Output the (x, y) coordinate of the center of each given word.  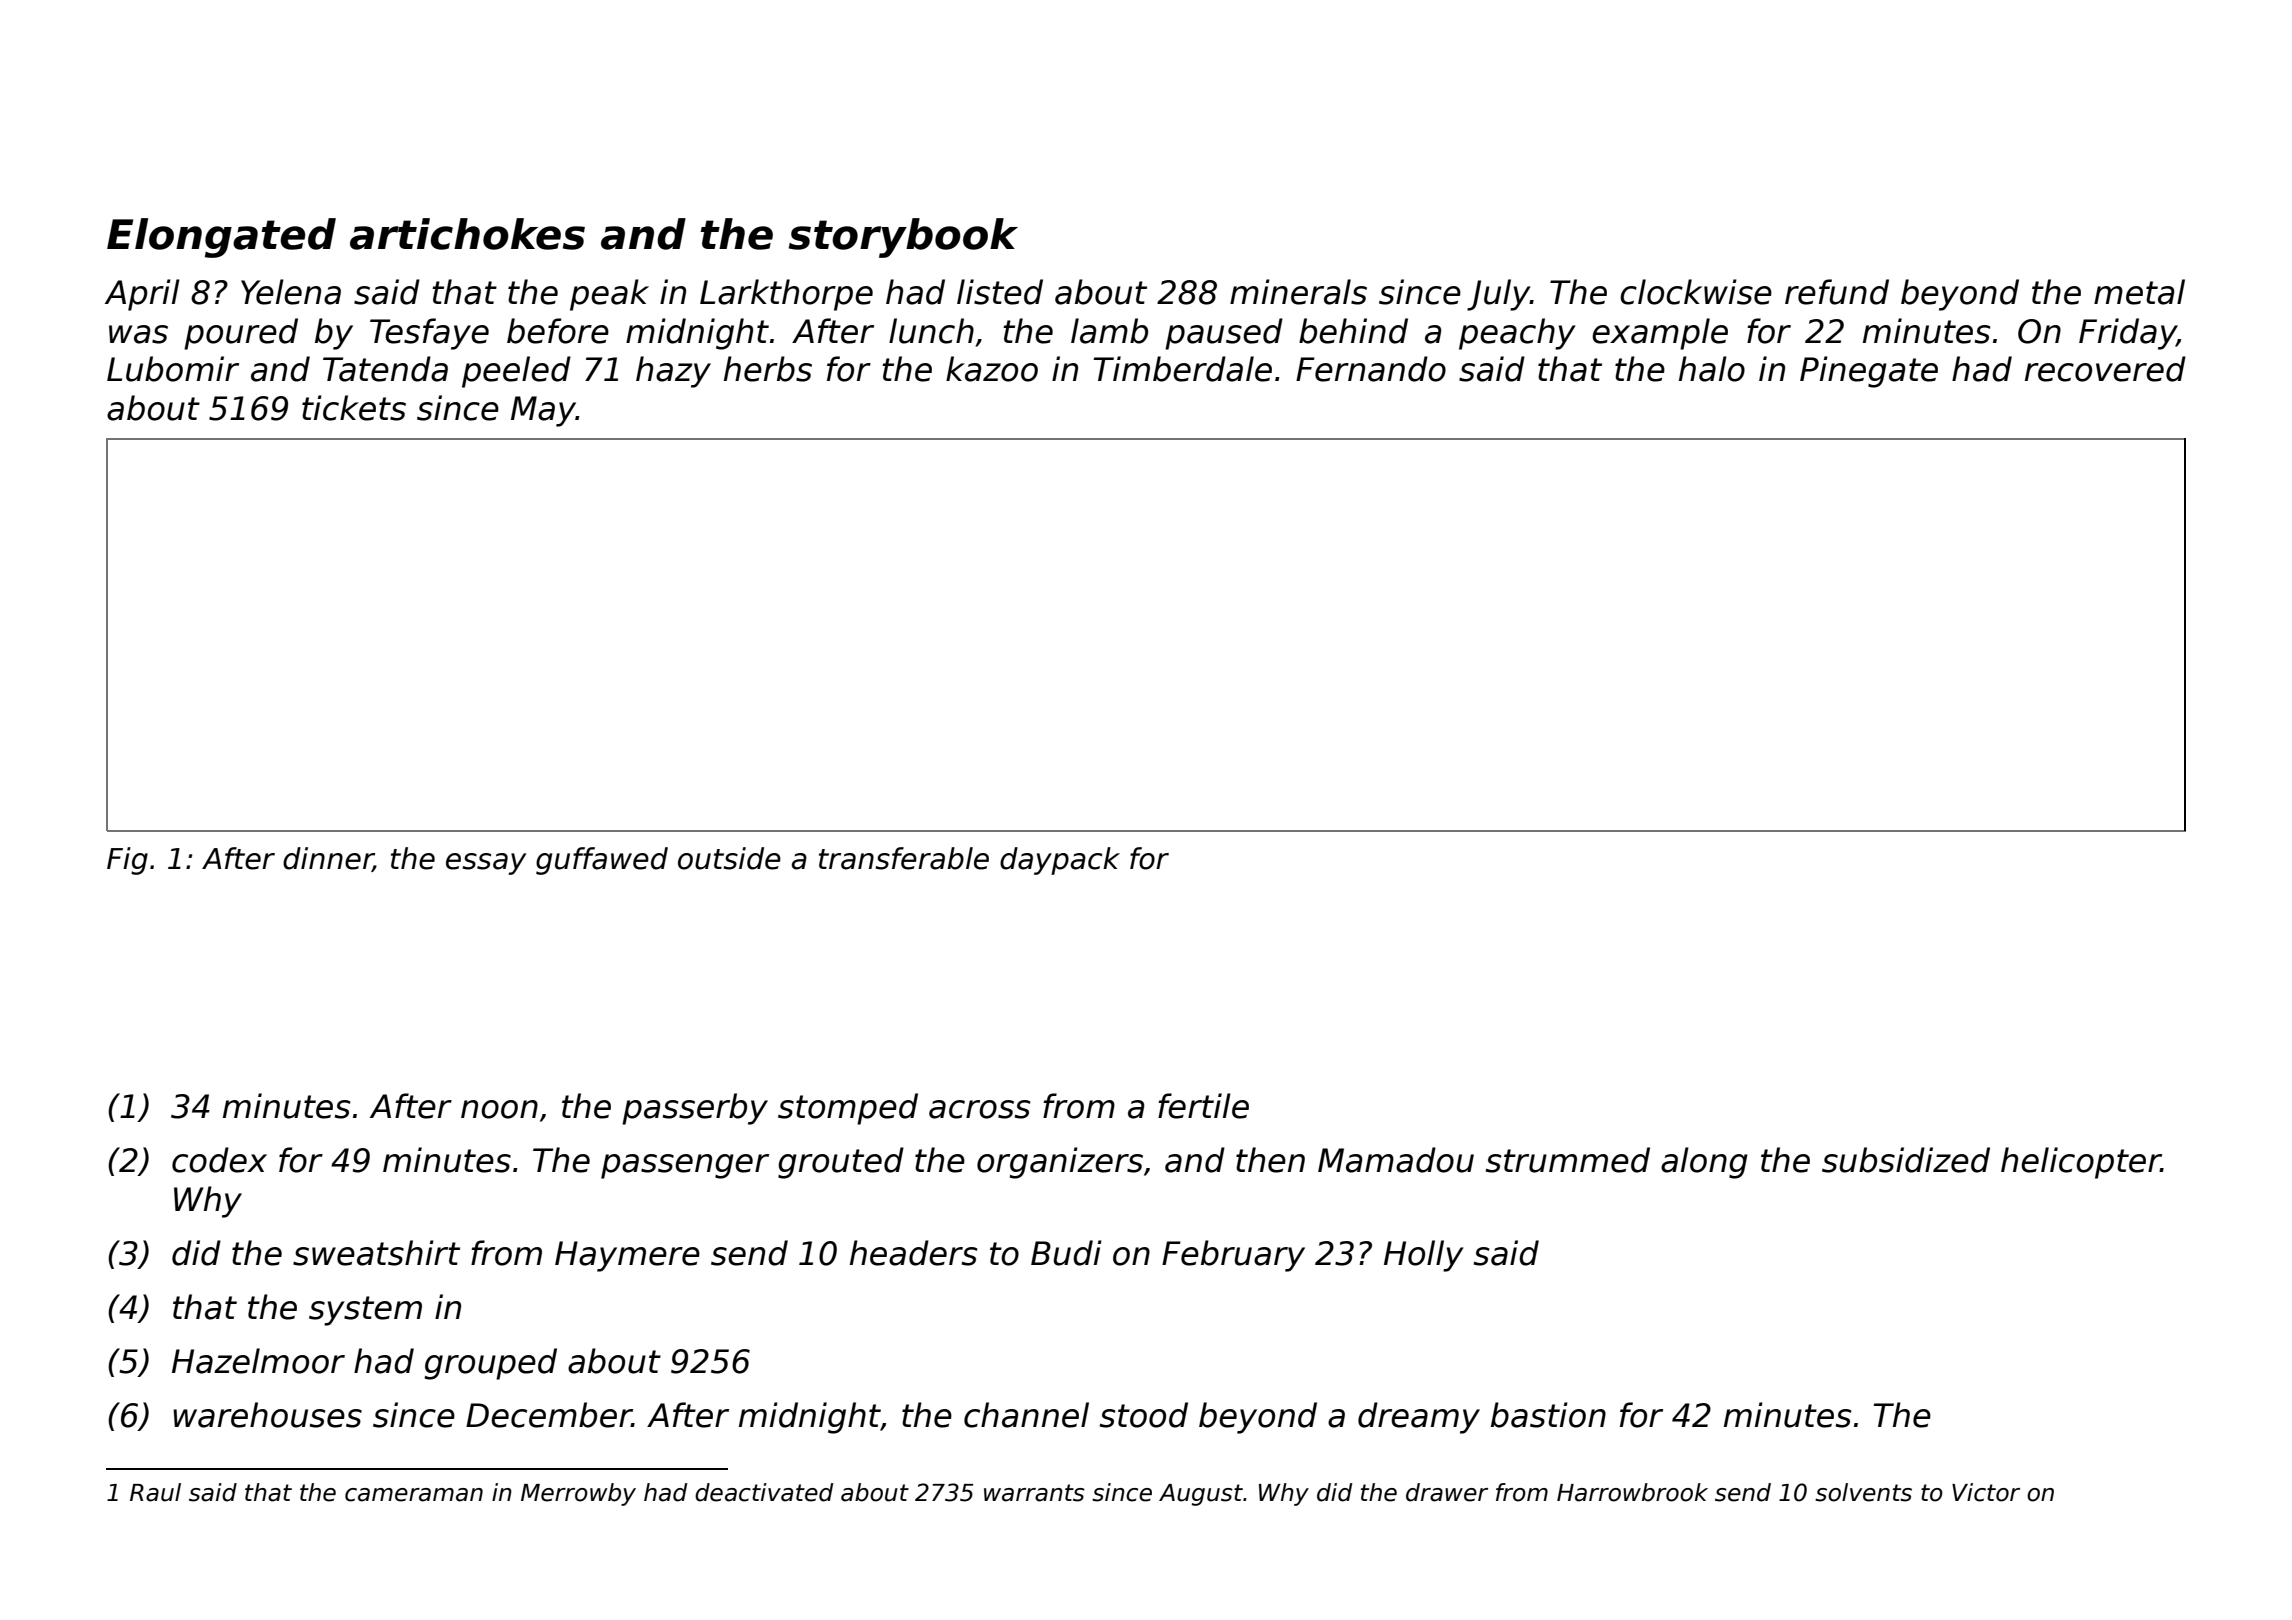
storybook (903, 238)
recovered (2105, 369)
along (1704, 1163)
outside (729, 858)
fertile (1203, 1106)
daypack (1060, 861)
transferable (904, 858)
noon (499, 1109)
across (979, 1109)
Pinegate (1869, 372)
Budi (1066, 1253)
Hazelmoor (258, 1361)
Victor (1986, 1492)
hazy (673, 372)
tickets (354, 408)
